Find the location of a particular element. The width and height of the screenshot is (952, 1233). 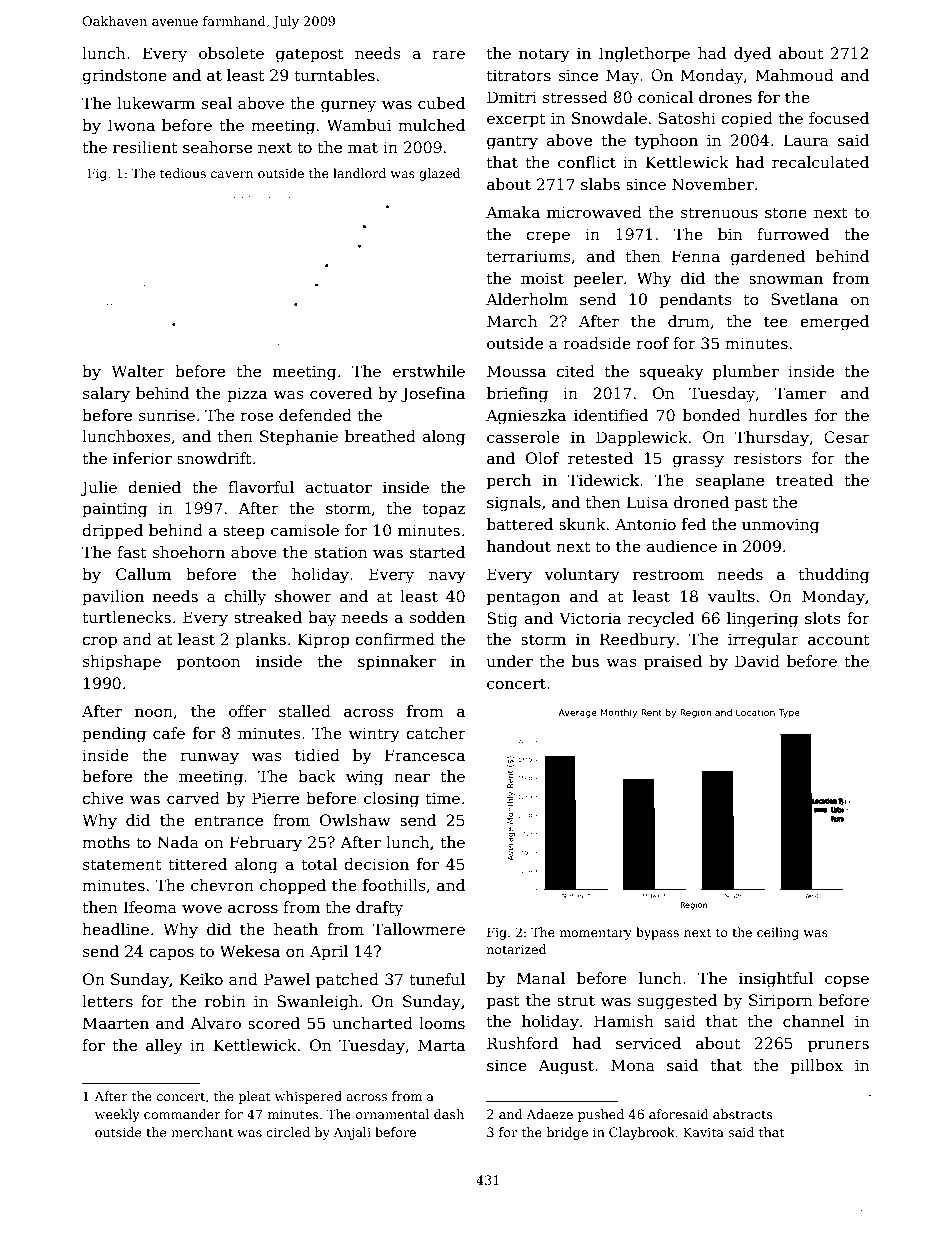

droned is located at coordinates (701, 502).
